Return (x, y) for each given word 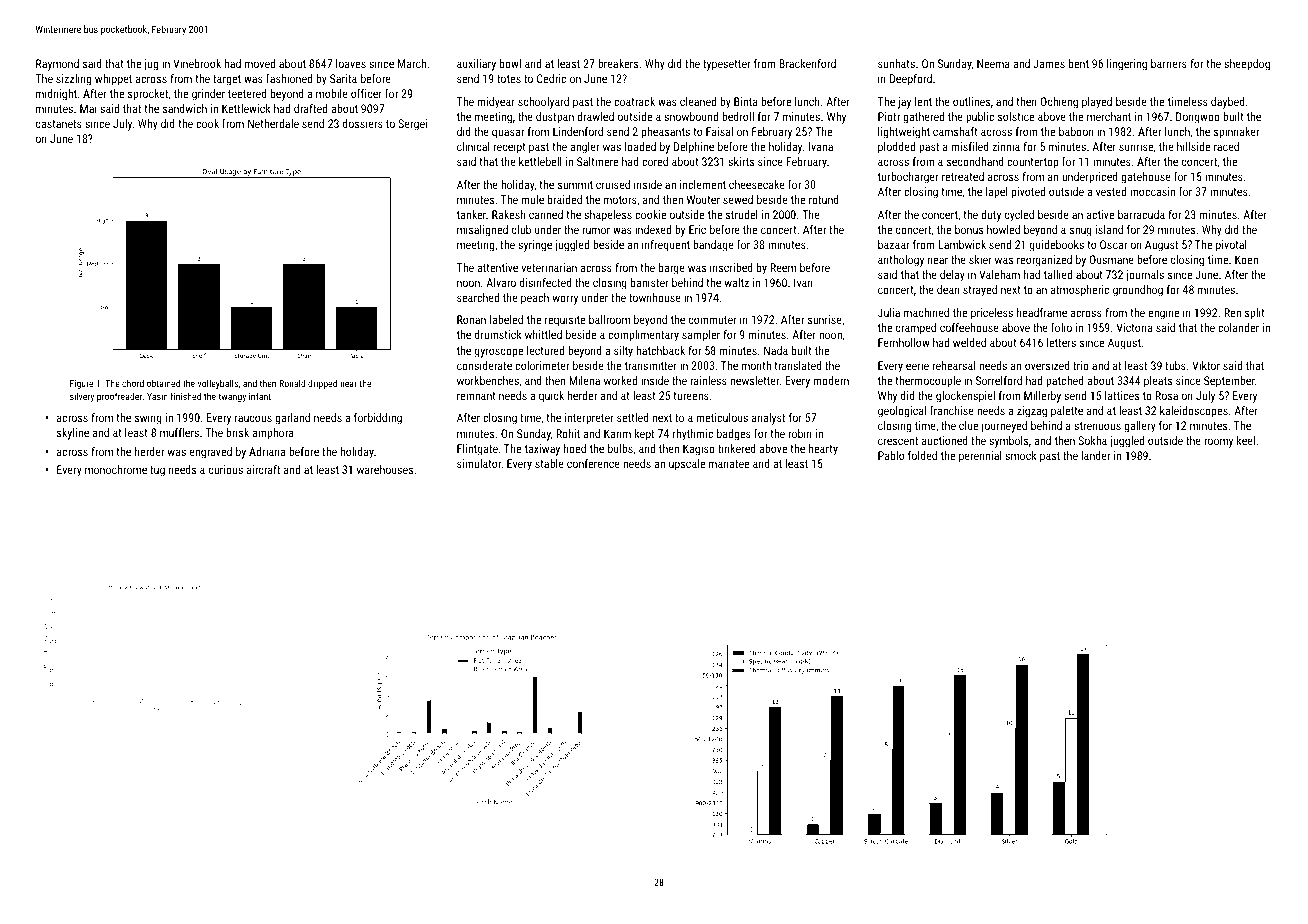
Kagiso (699, 450)
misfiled (970, 146)
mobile (332, 93)
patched (1065, 382)
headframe (1042, 312)
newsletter (755, 380)
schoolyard (543, 103)
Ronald (293, 383)
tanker (471, 214)
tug (157, 471)
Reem (783, 267)
